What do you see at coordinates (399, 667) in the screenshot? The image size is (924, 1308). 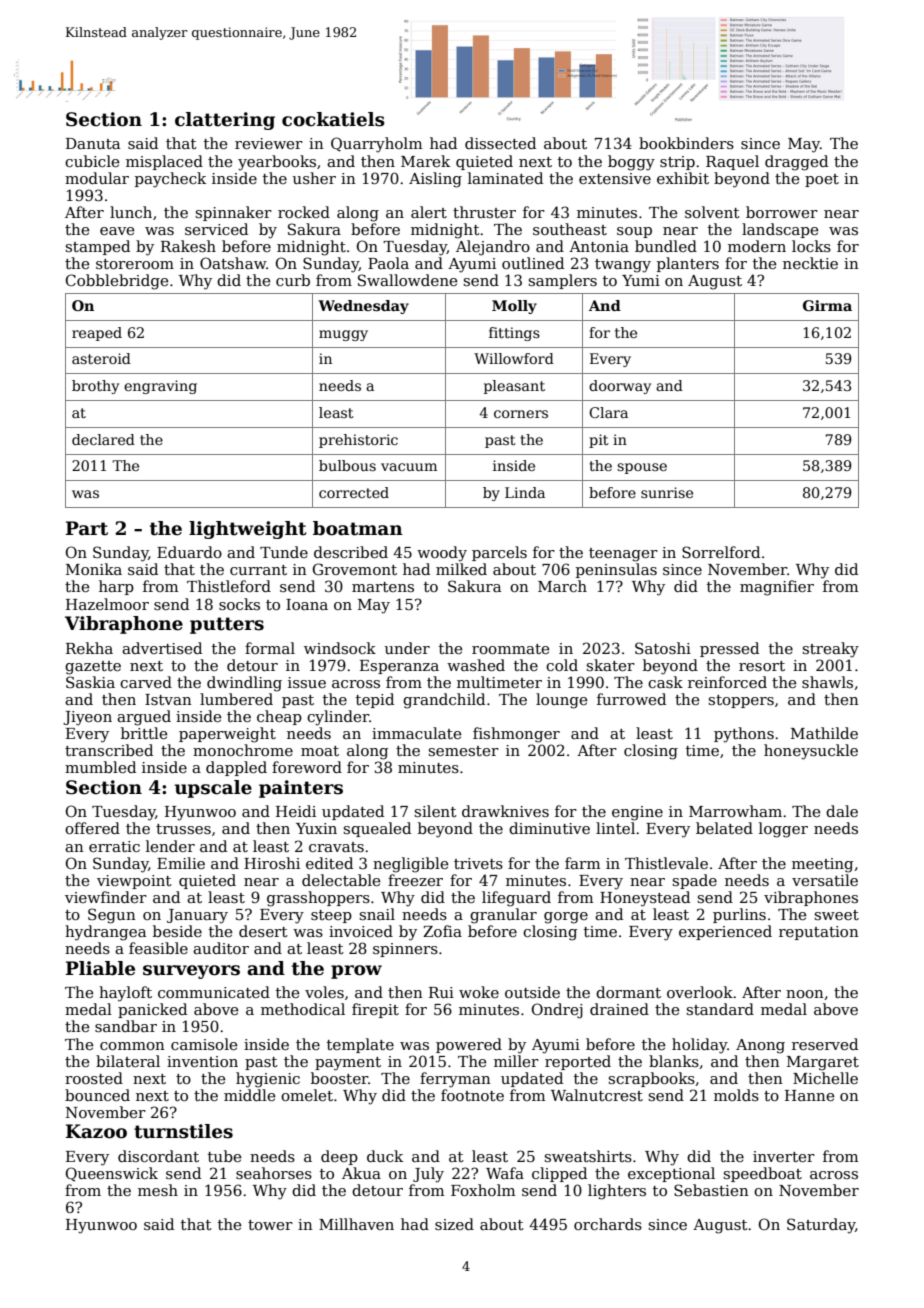 I see `Esperanza` at bounding box center [399, 667].
